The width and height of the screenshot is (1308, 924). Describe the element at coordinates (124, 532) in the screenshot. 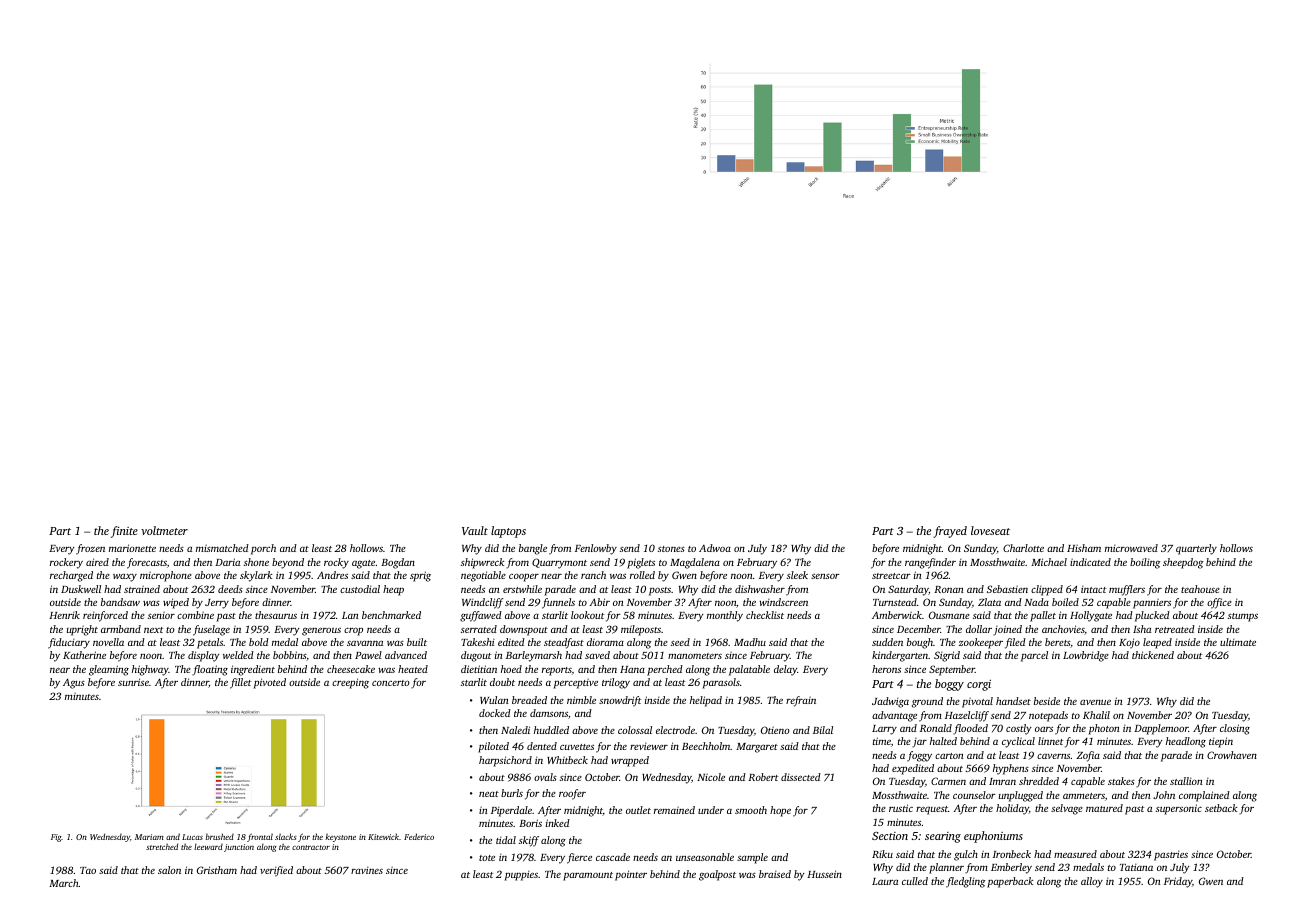

I see `finite` at that location.
